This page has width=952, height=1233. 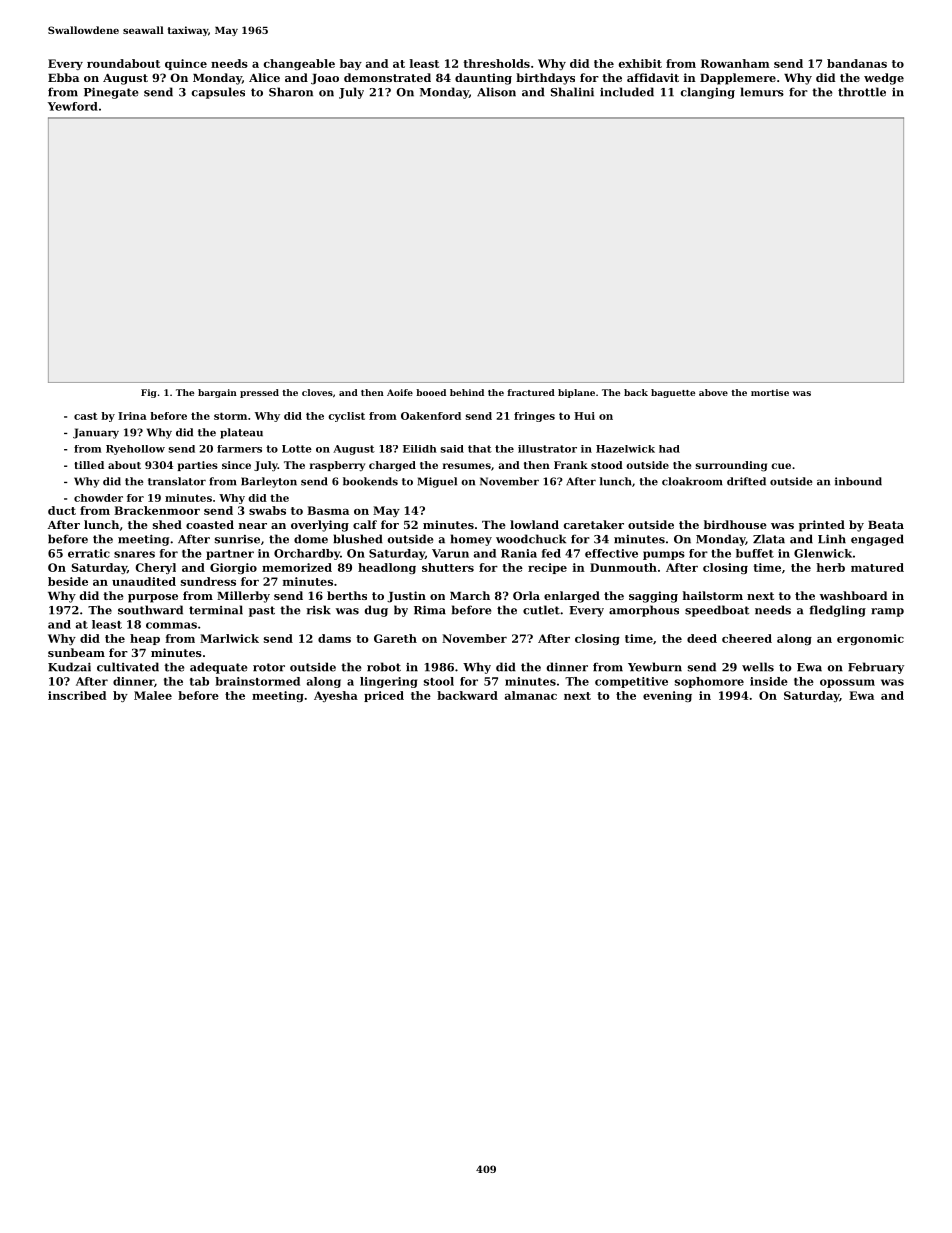 I want to click on ramp, so click(x=887, y=612).
